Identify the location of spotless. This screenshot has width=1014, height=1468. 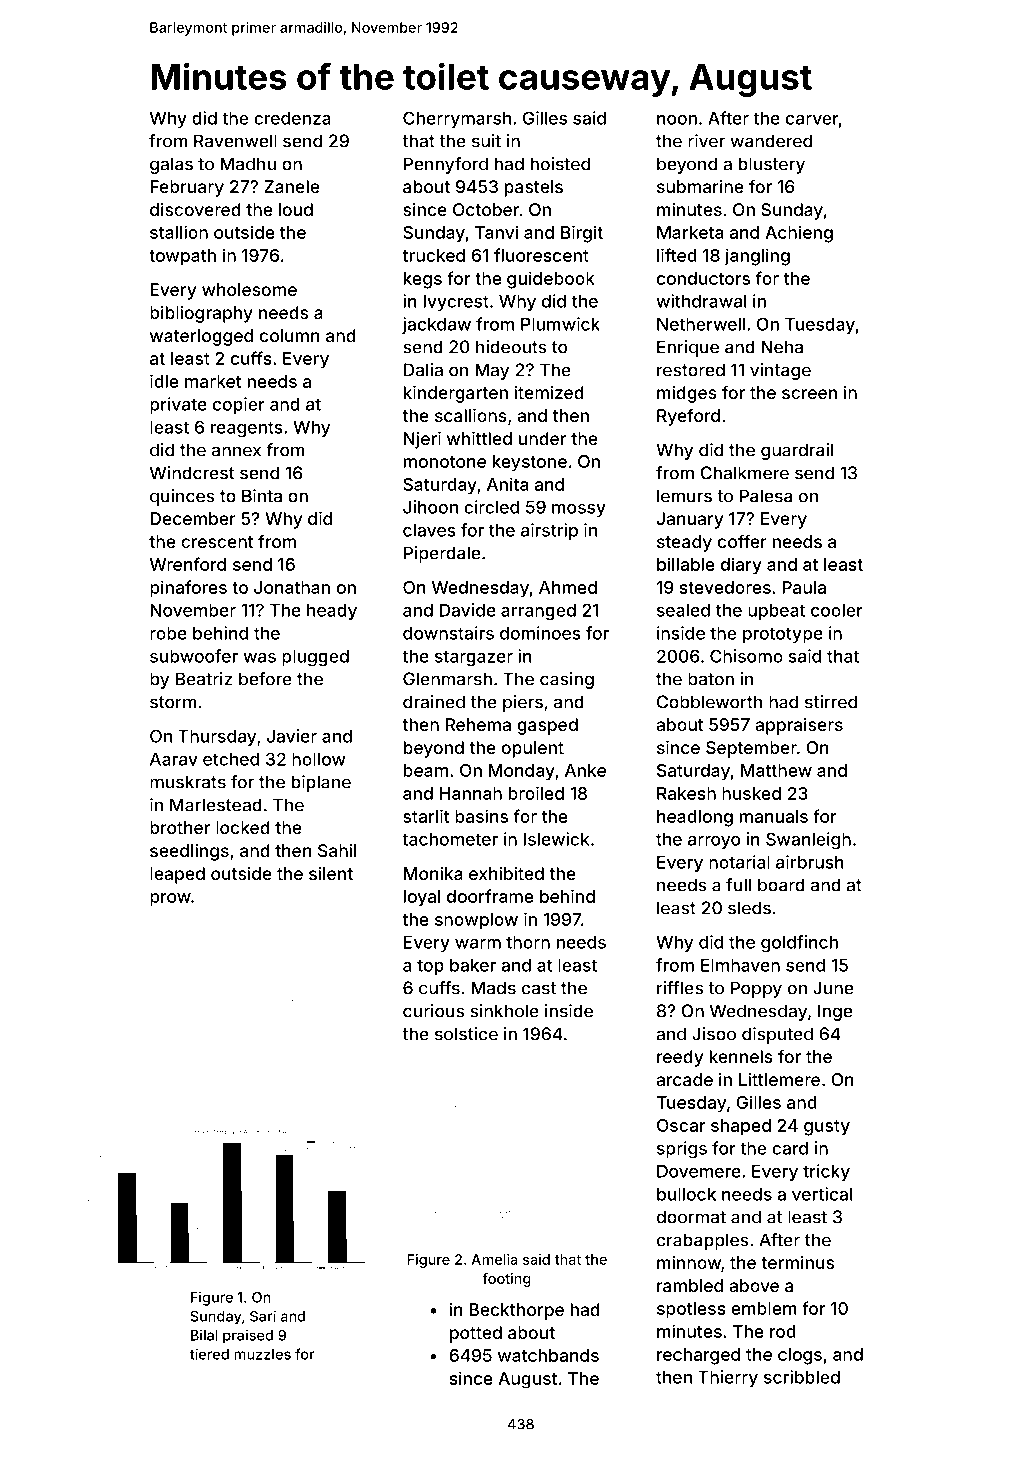
(691, 1310).
